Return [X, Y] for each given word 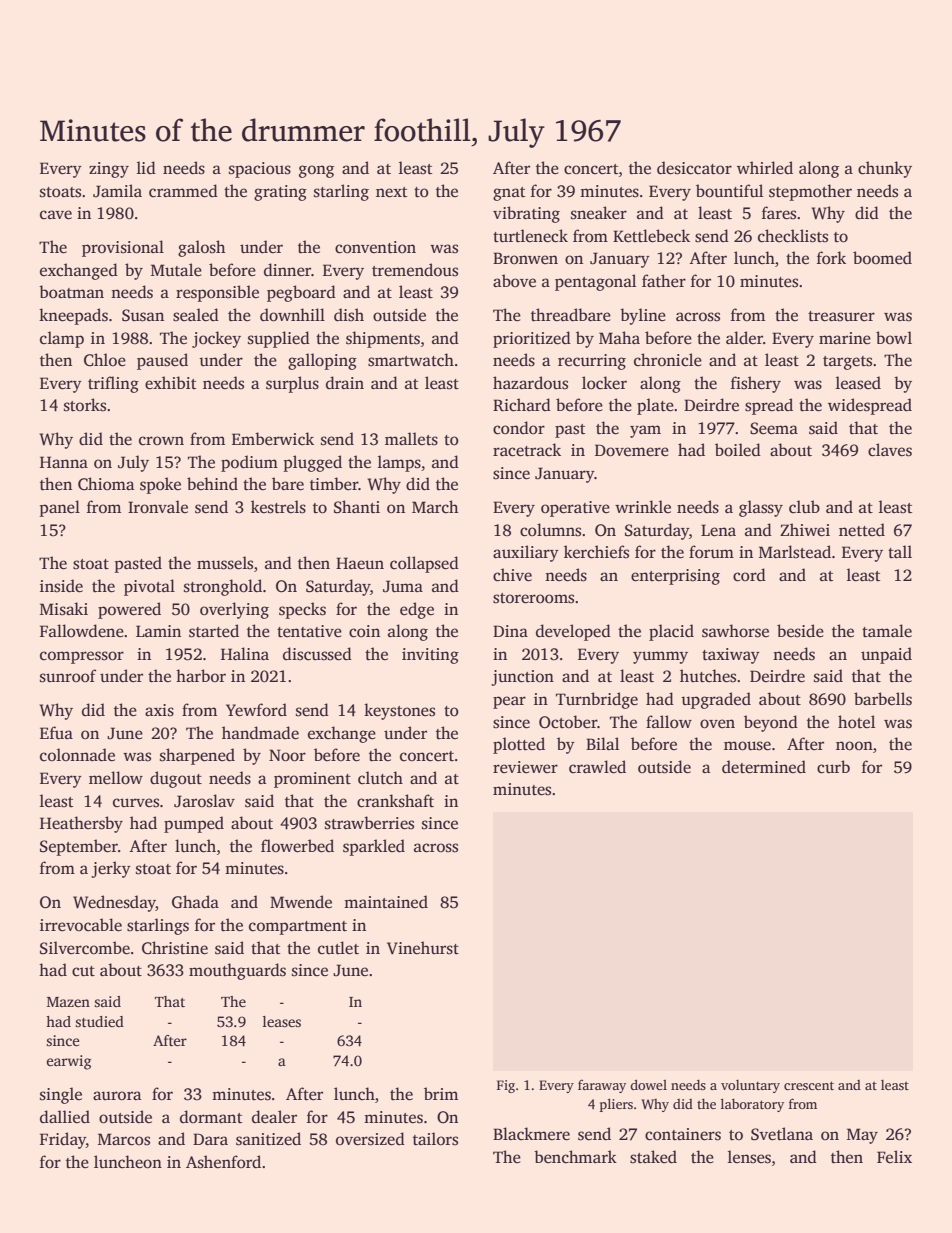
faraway [602, 1086]
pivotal [149, 587]
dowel [648, 1084]
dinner [287, 269]
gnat [509, 194]
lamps [399, 463]
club [804, 507]
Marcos [124, 1139]
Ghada [195, 902]
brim [441, 1093]
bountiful [729, 191]
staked [653, 1157]
